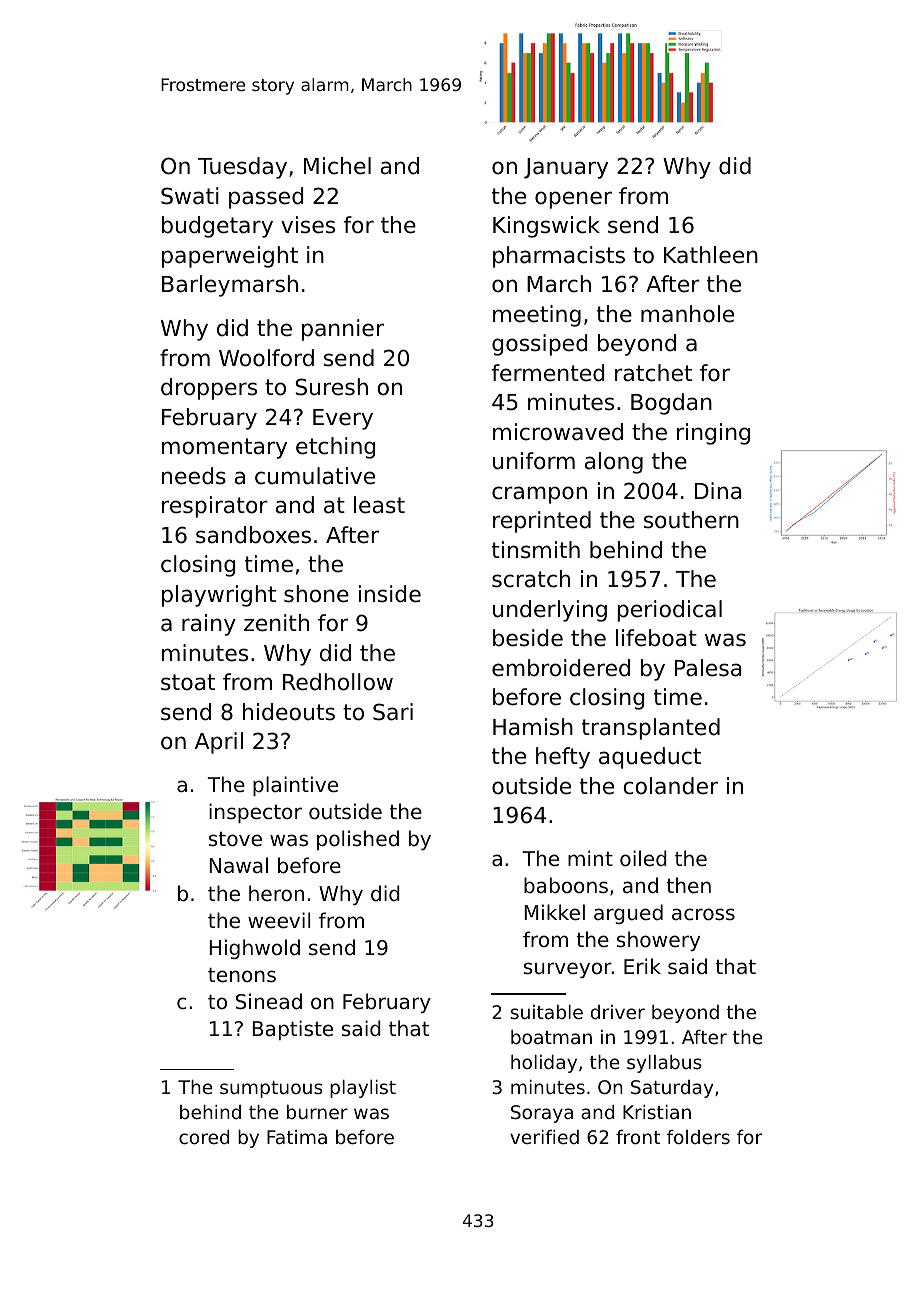 The image size is (924, 1311). Describe the element at coordinates (689, 885) in the document. I see `then` at that location.
